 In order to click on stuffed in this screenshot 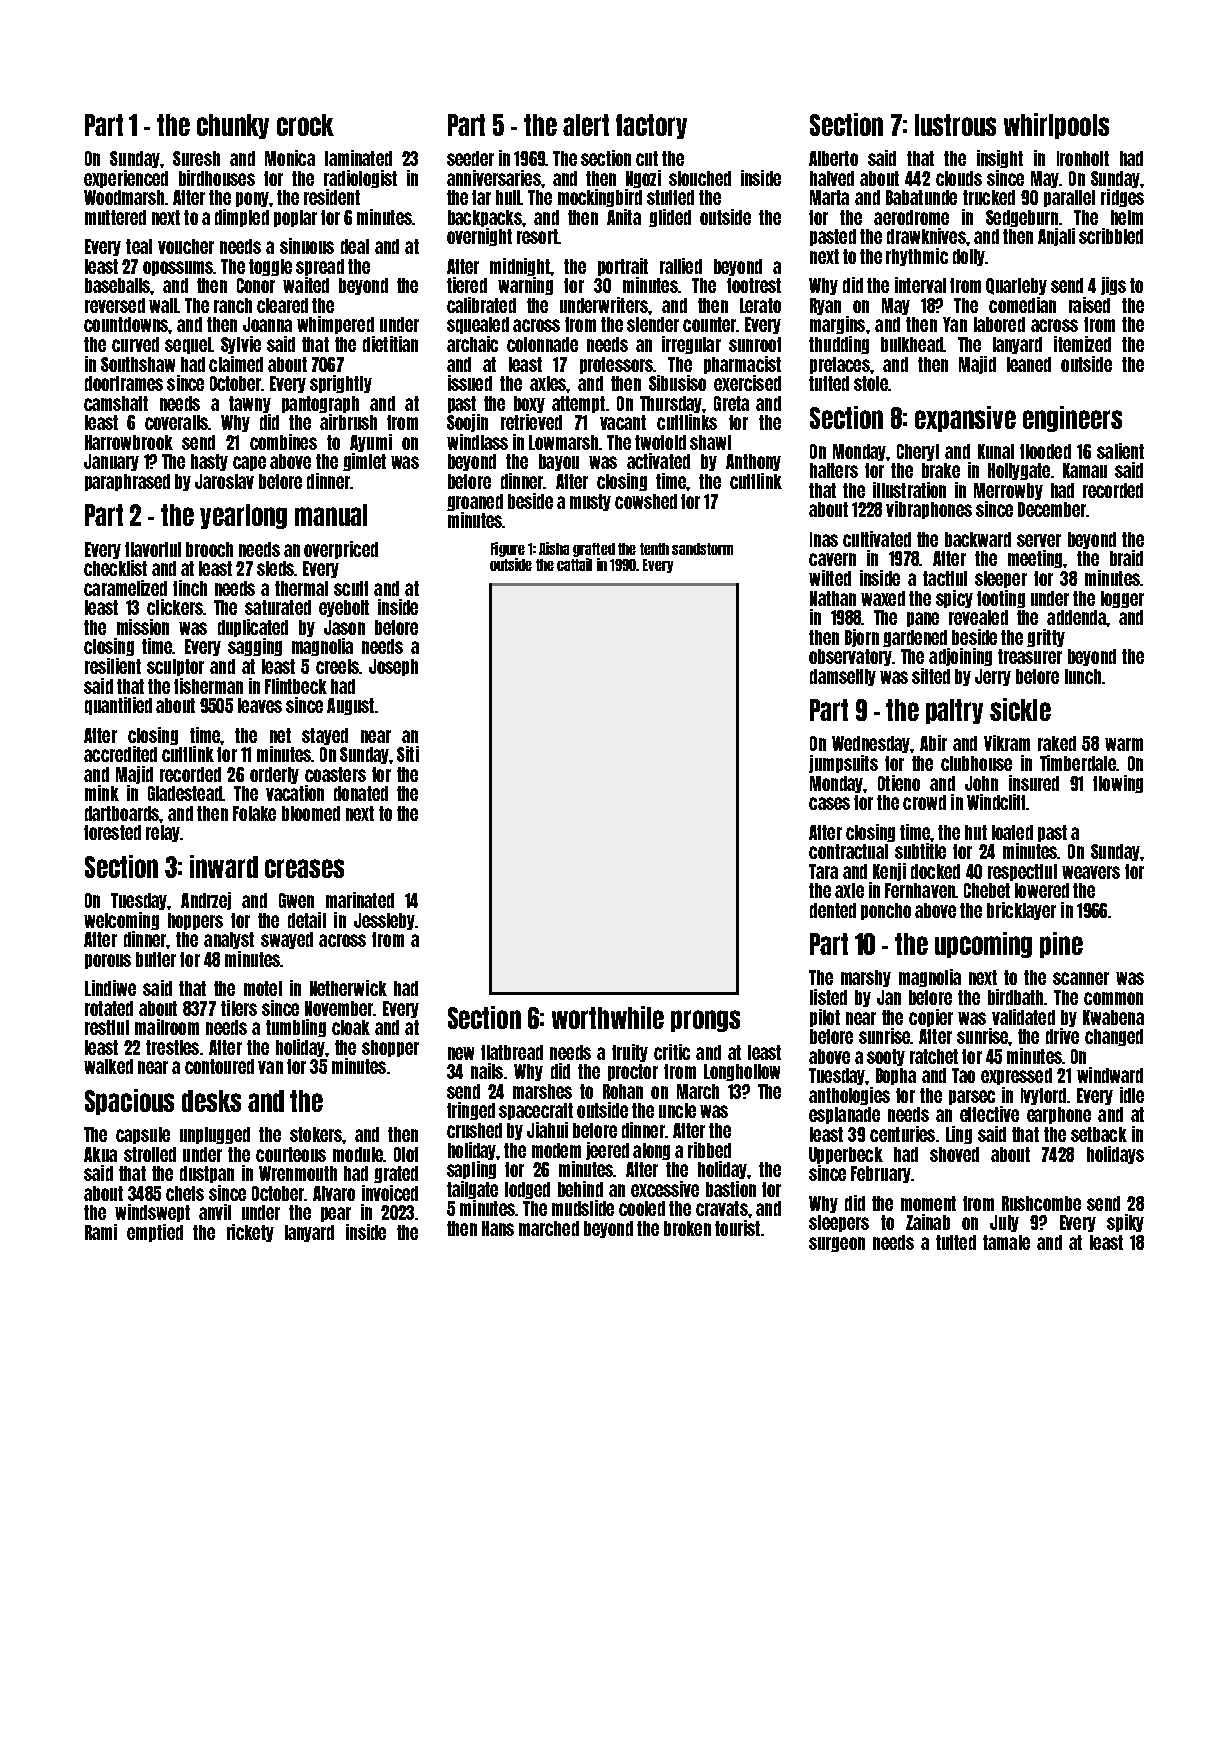, I will do `click(670, 197)`.
